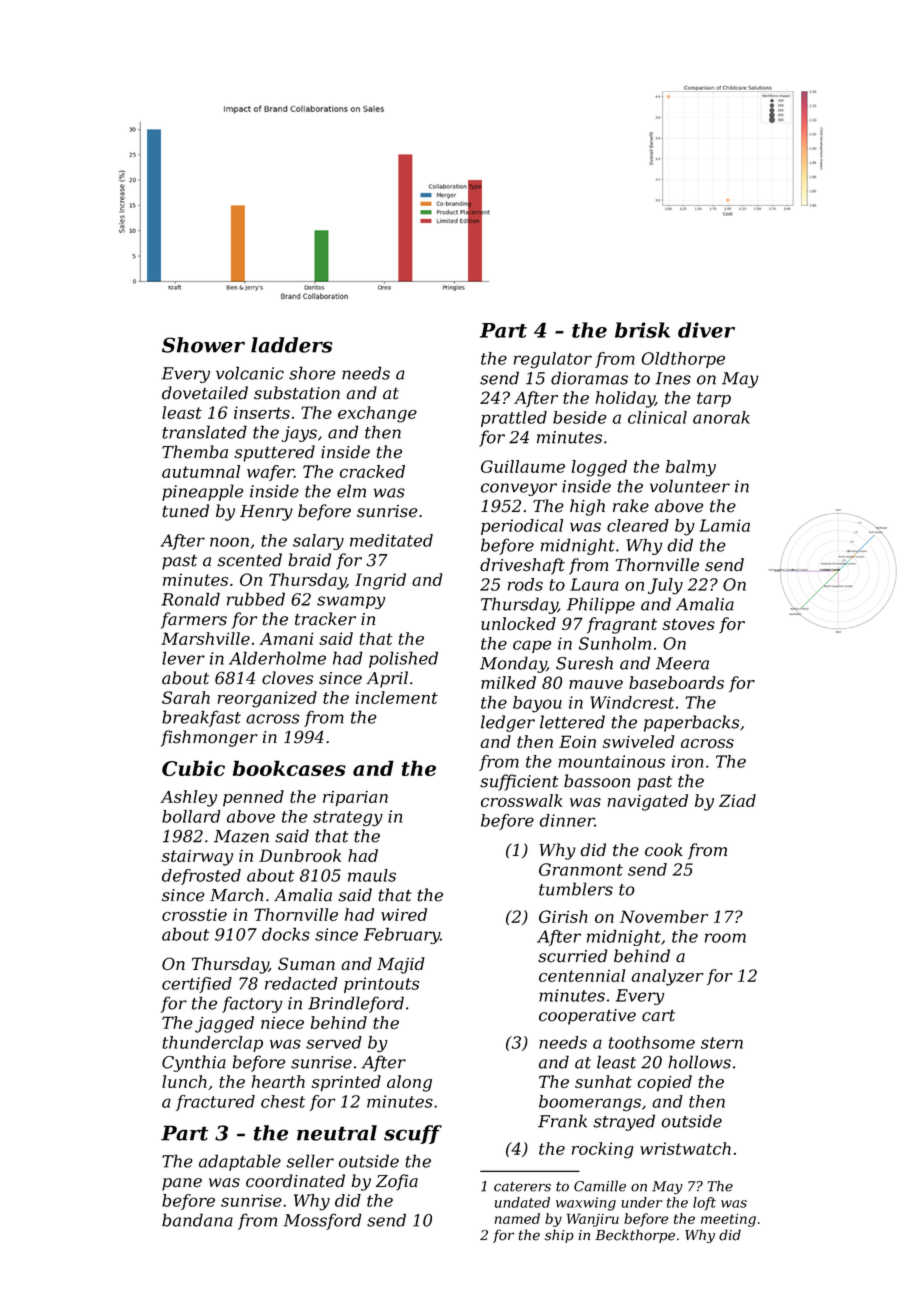 This document has height=1311, width=924. I want to click on caterers, so click(522, 1187).
